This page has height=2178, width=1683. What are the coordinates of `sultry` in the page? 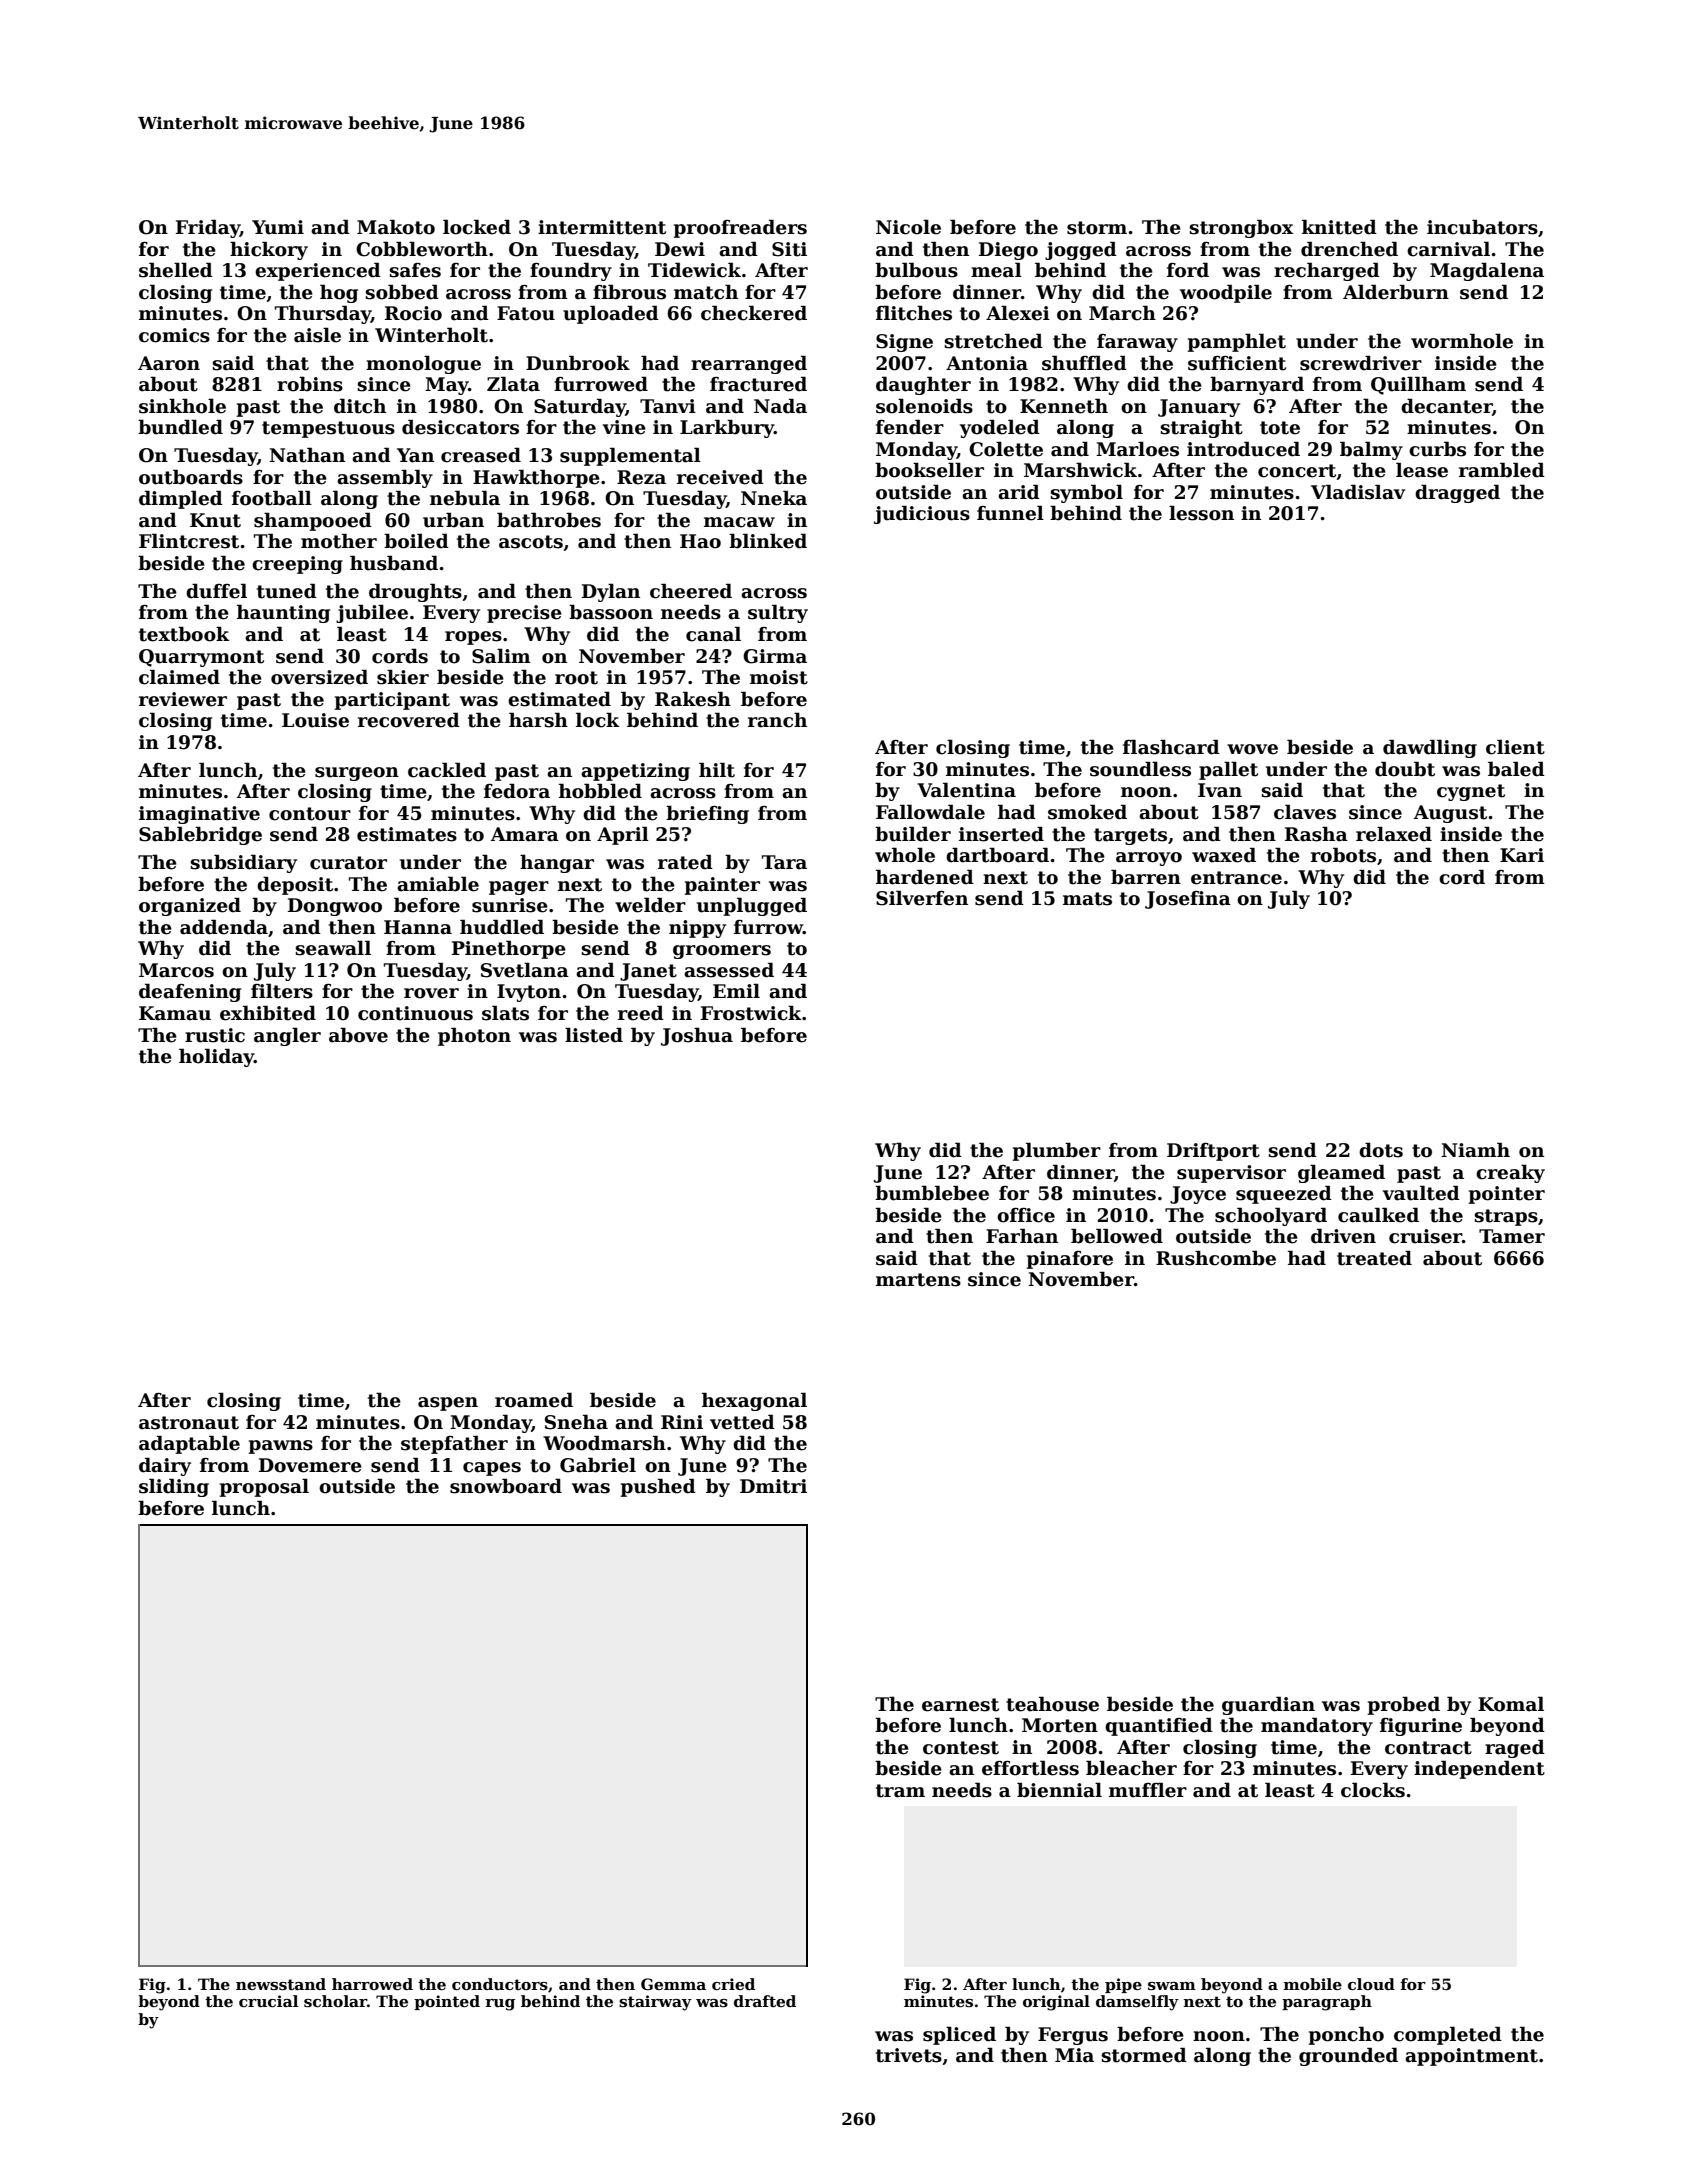 It's located at (778, 613).
